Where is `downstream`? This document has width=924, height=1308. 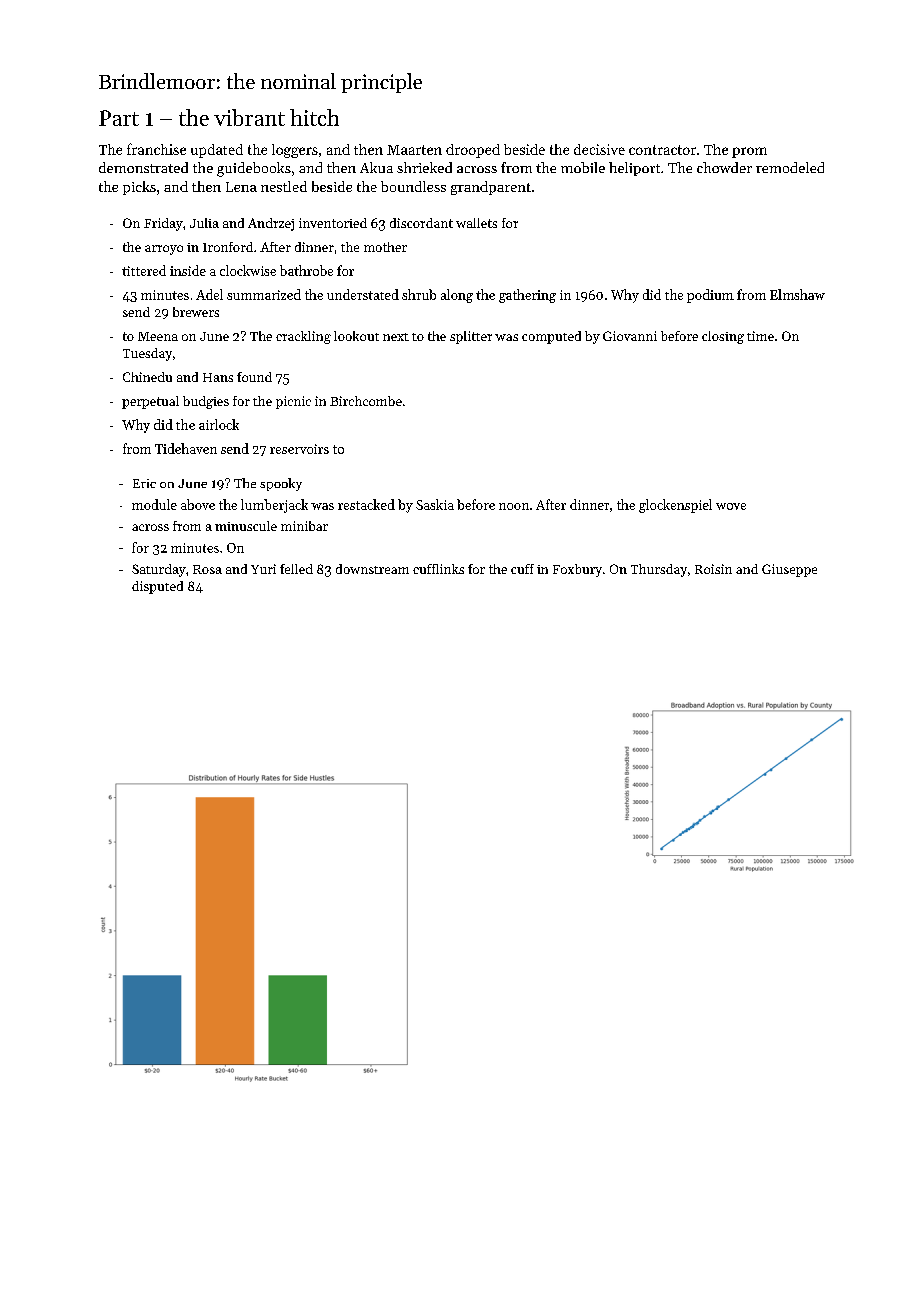 downstream is located at coordinates (372, 569).
